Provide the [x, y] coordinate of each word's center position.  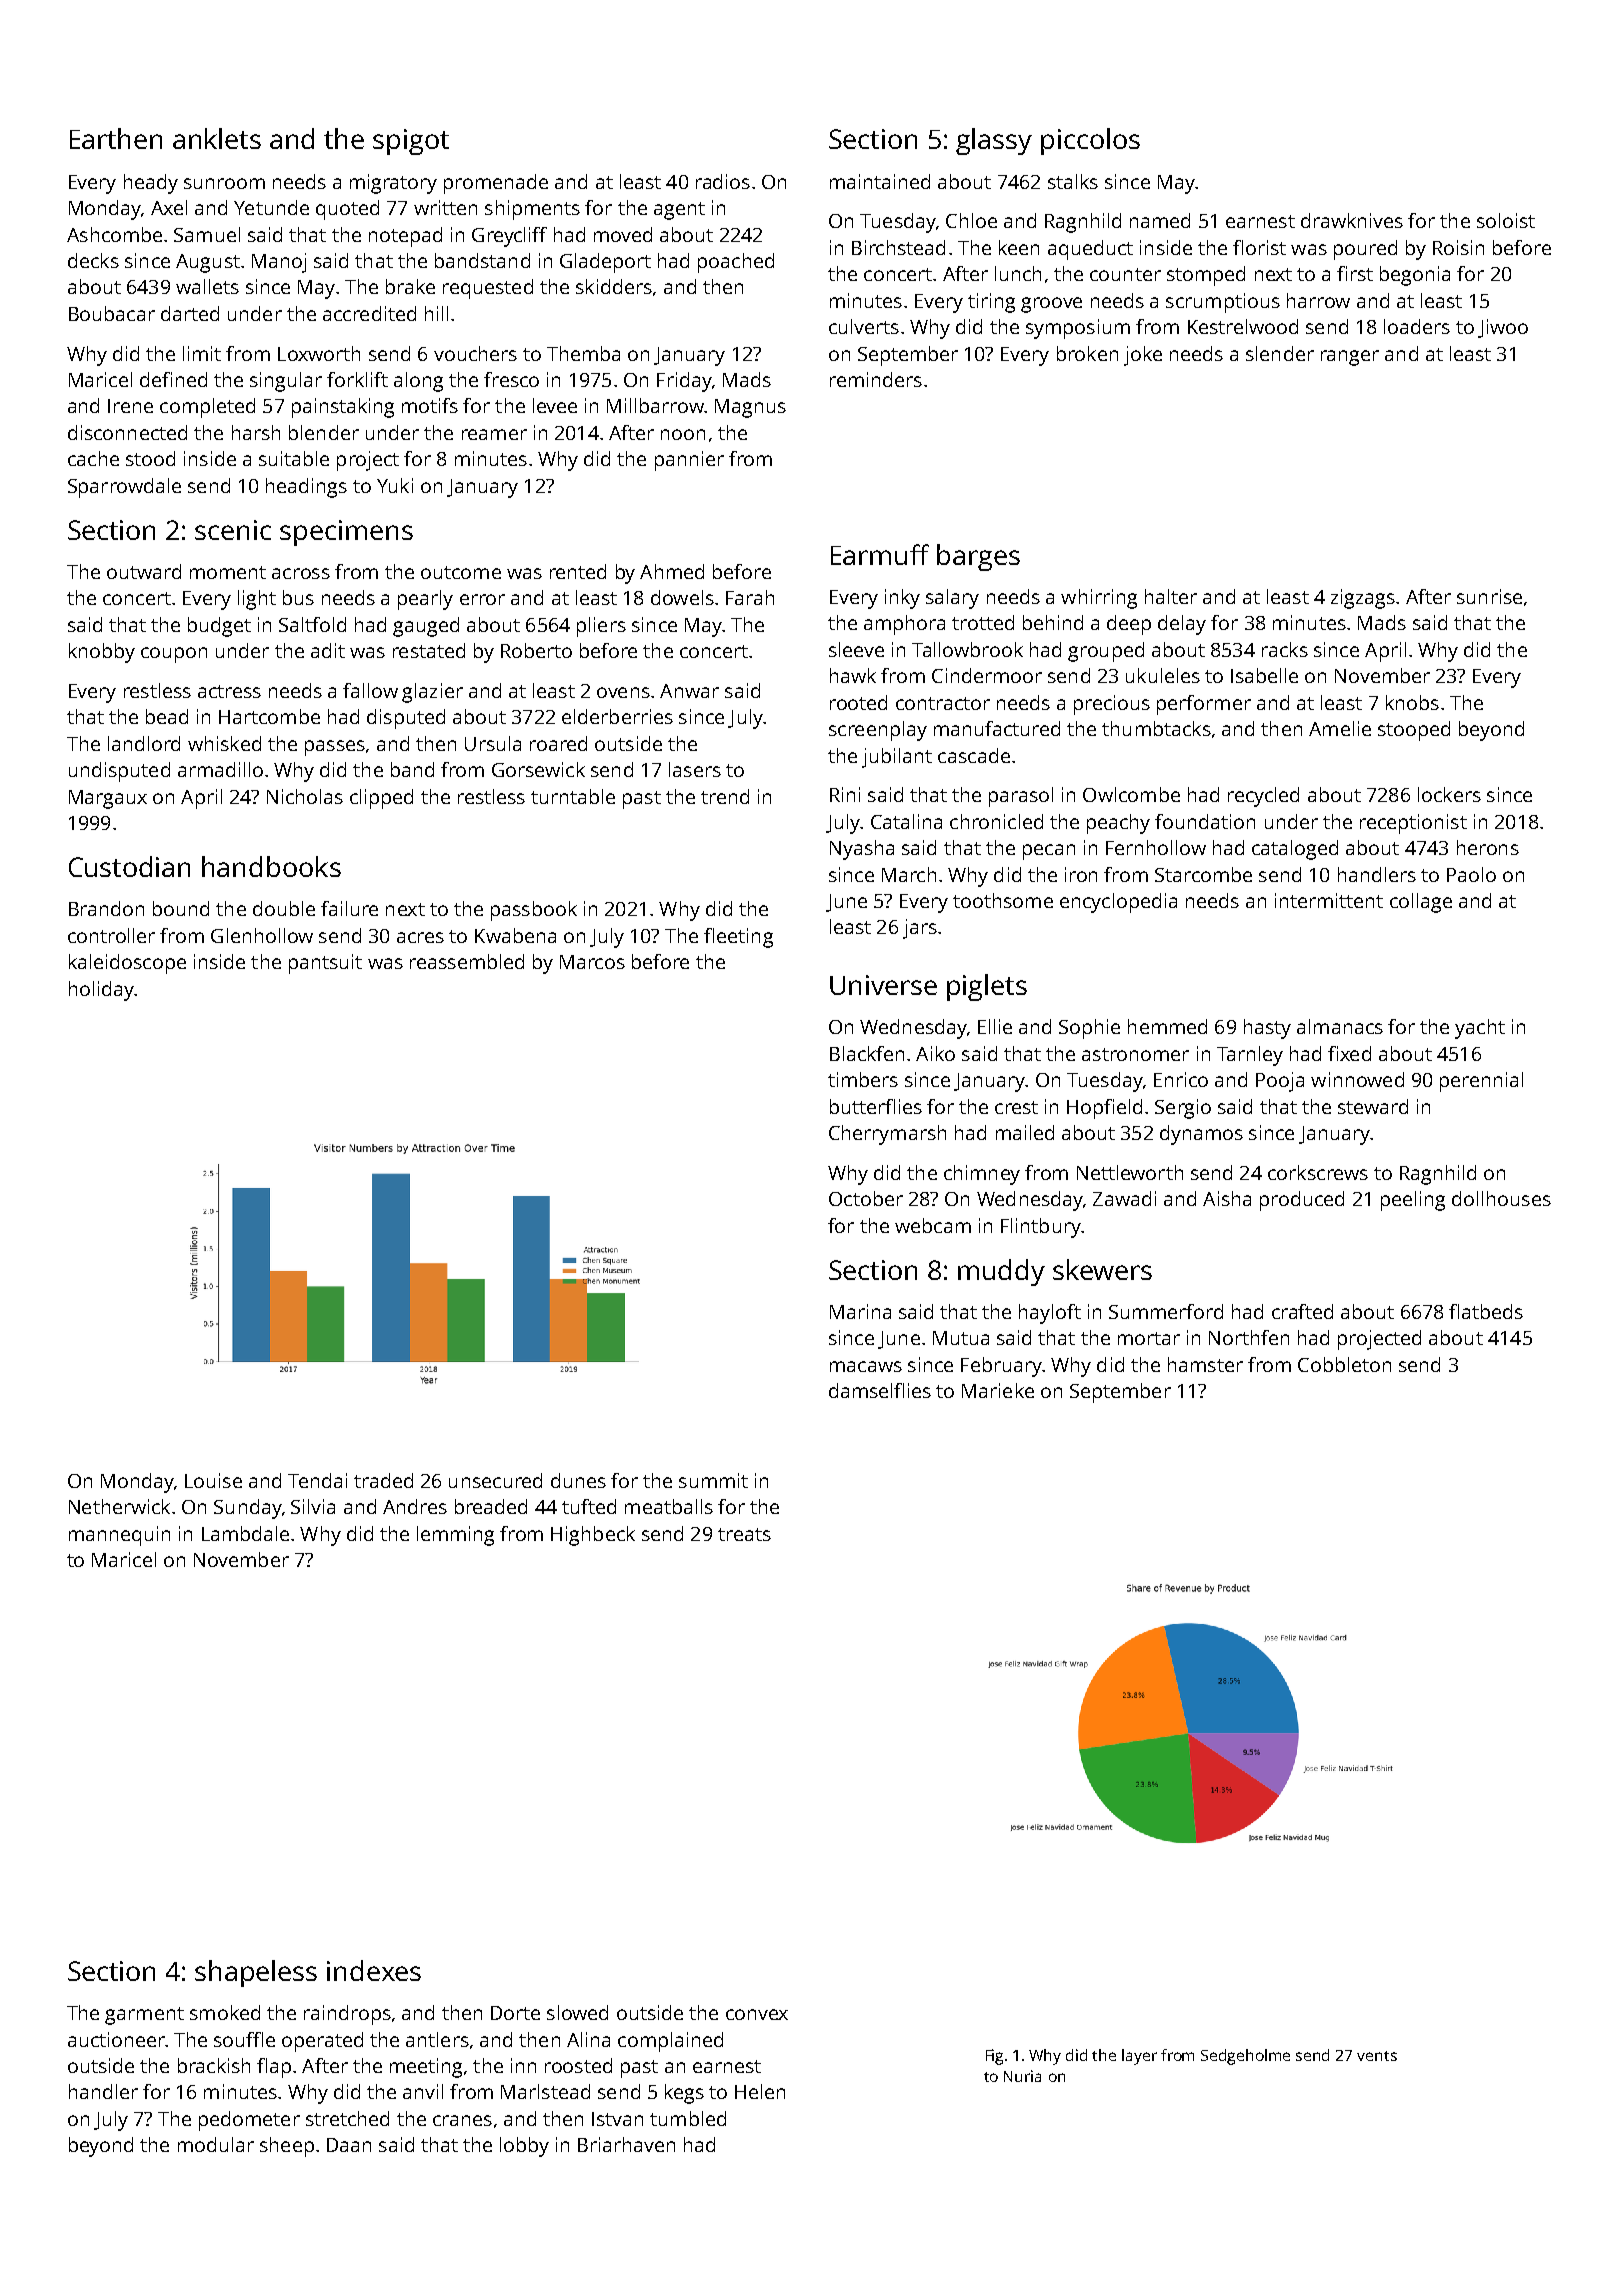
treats [744, 1534]
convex [757, 2014]
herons [1488, 847]
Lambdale [245, 1533]
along [418, 382]
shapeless [256, 1973]
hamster [1205, 1364]
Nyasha [862, 850]
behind [1053, 622]
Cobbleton [1344, 1364]
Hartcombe [269, 716]
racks [1285, 649]
